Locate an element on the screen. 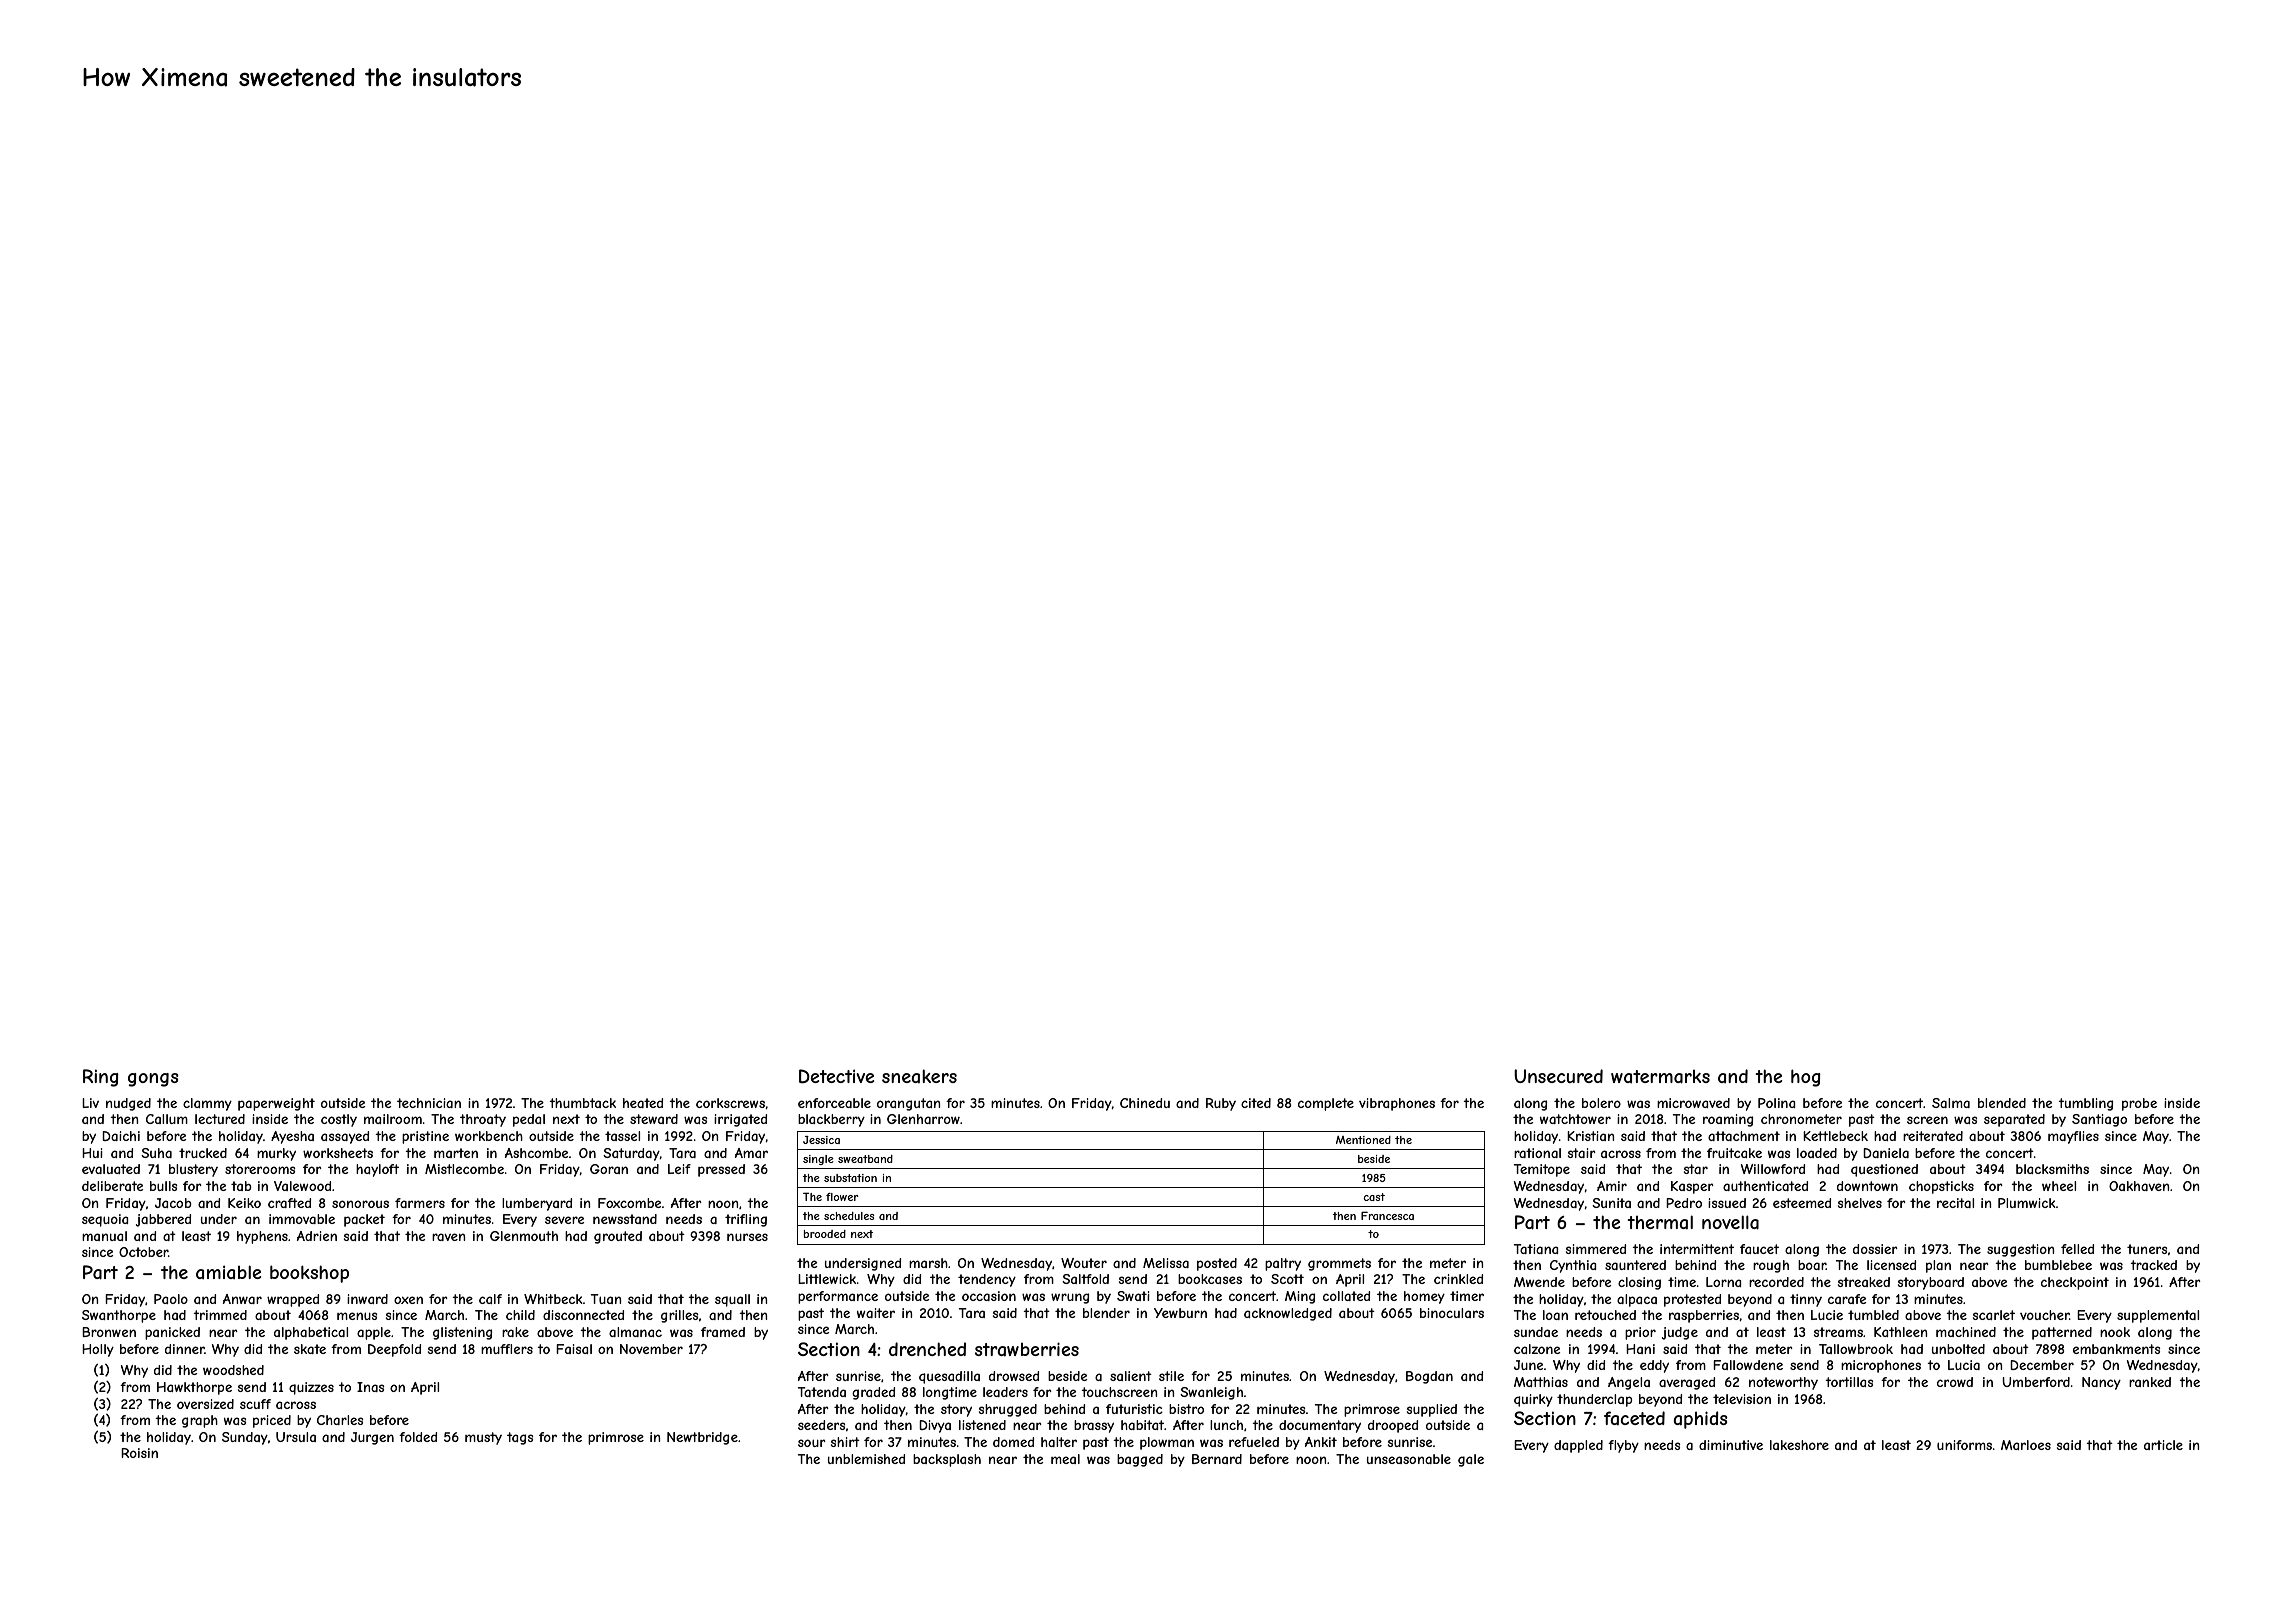 The image size is (2282, 1614). Detective is located at coordinates (836, 1076).
